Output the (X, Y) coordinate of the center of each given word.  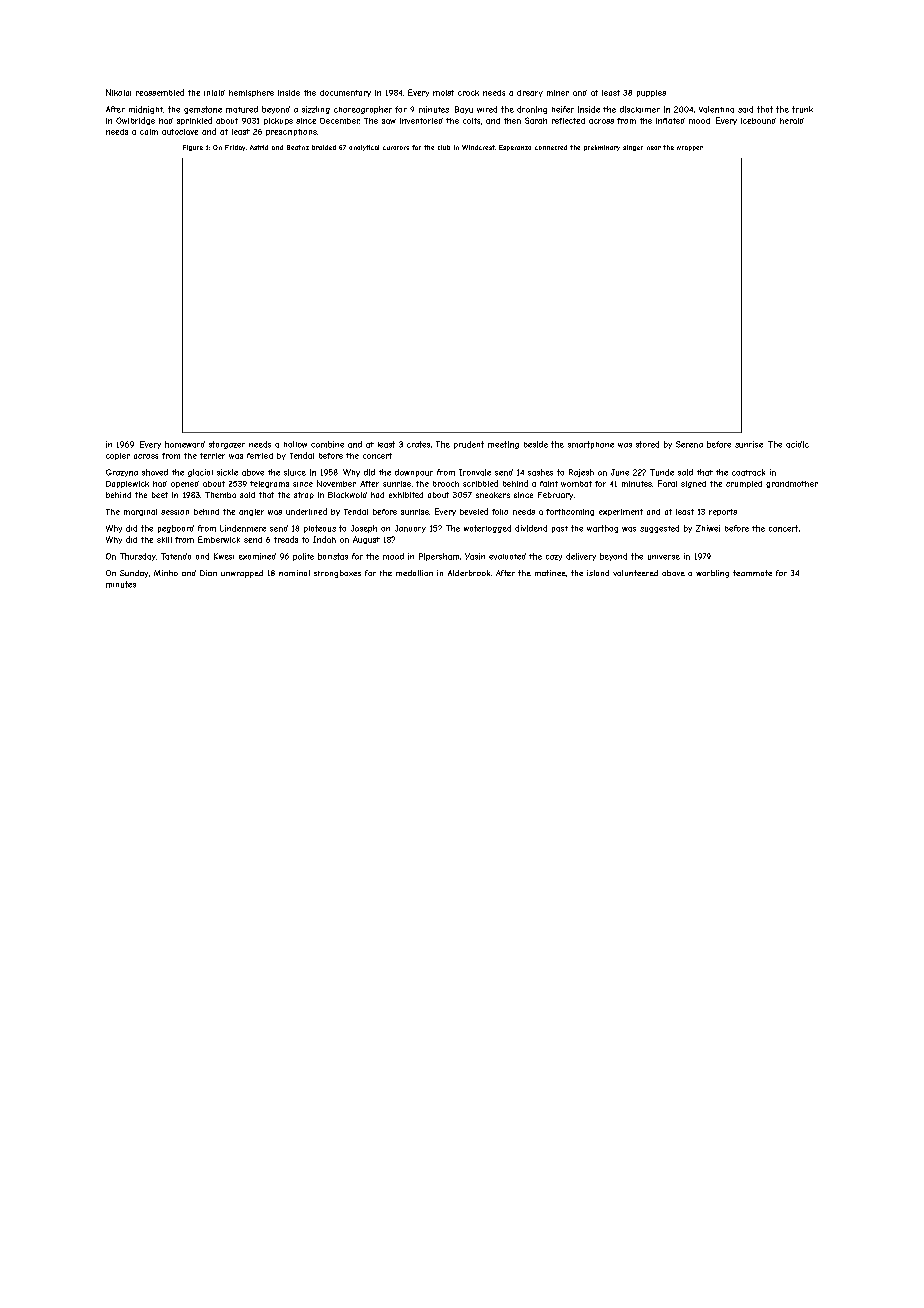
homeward (185, 444)
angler (251, 512)
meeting (503, 445)
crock (468, 93)
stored (647, 444)
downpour (414, 473)
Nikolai (118, 92)
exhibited (406, 495)
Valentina (716, 109)
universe (664, 557)
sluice (295, 472)
